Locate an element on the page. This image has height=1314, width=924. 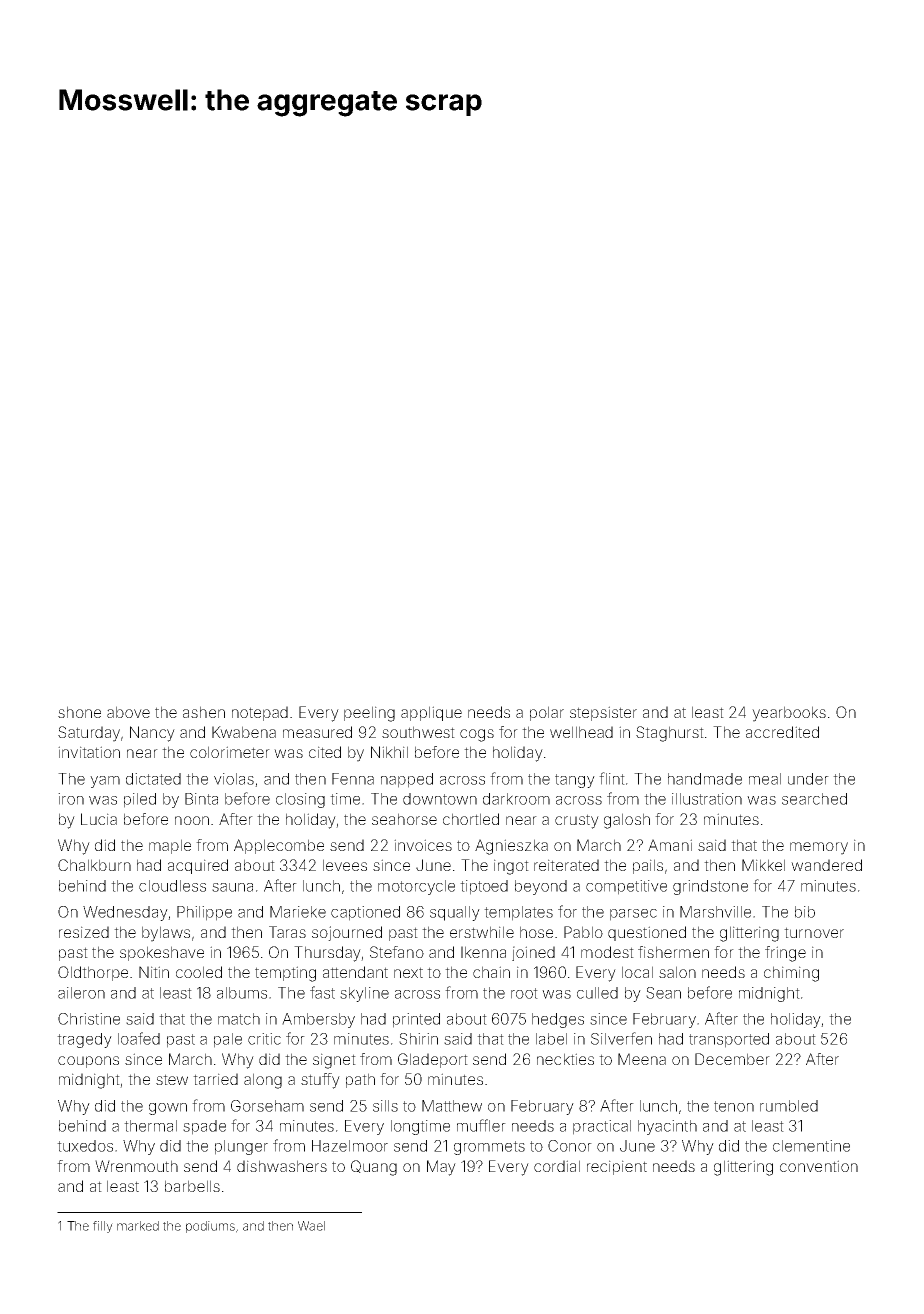
applique is located at coordinates (431, 713).
